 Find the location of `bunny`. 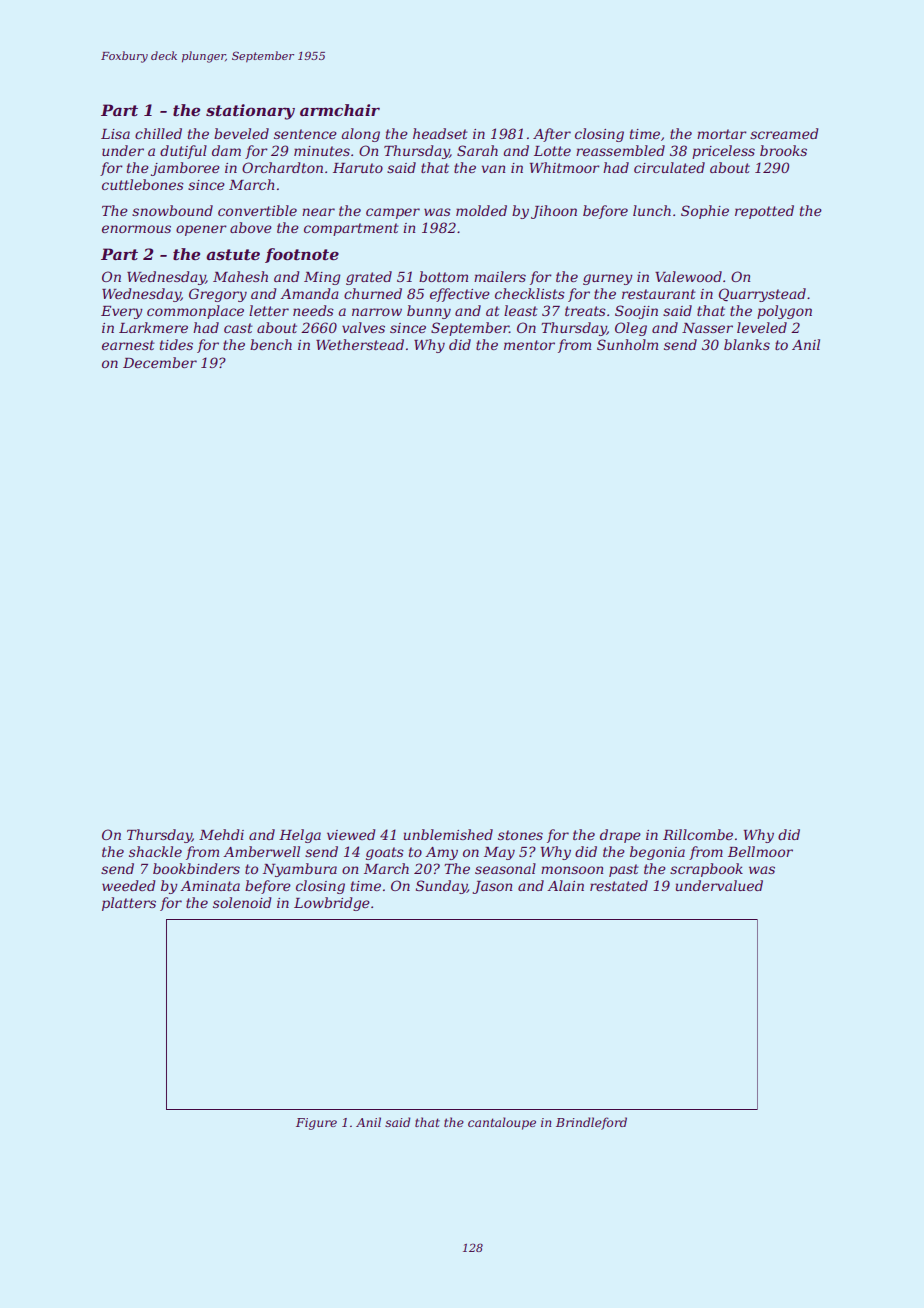

bunny is located at coordinates (429, 312).
